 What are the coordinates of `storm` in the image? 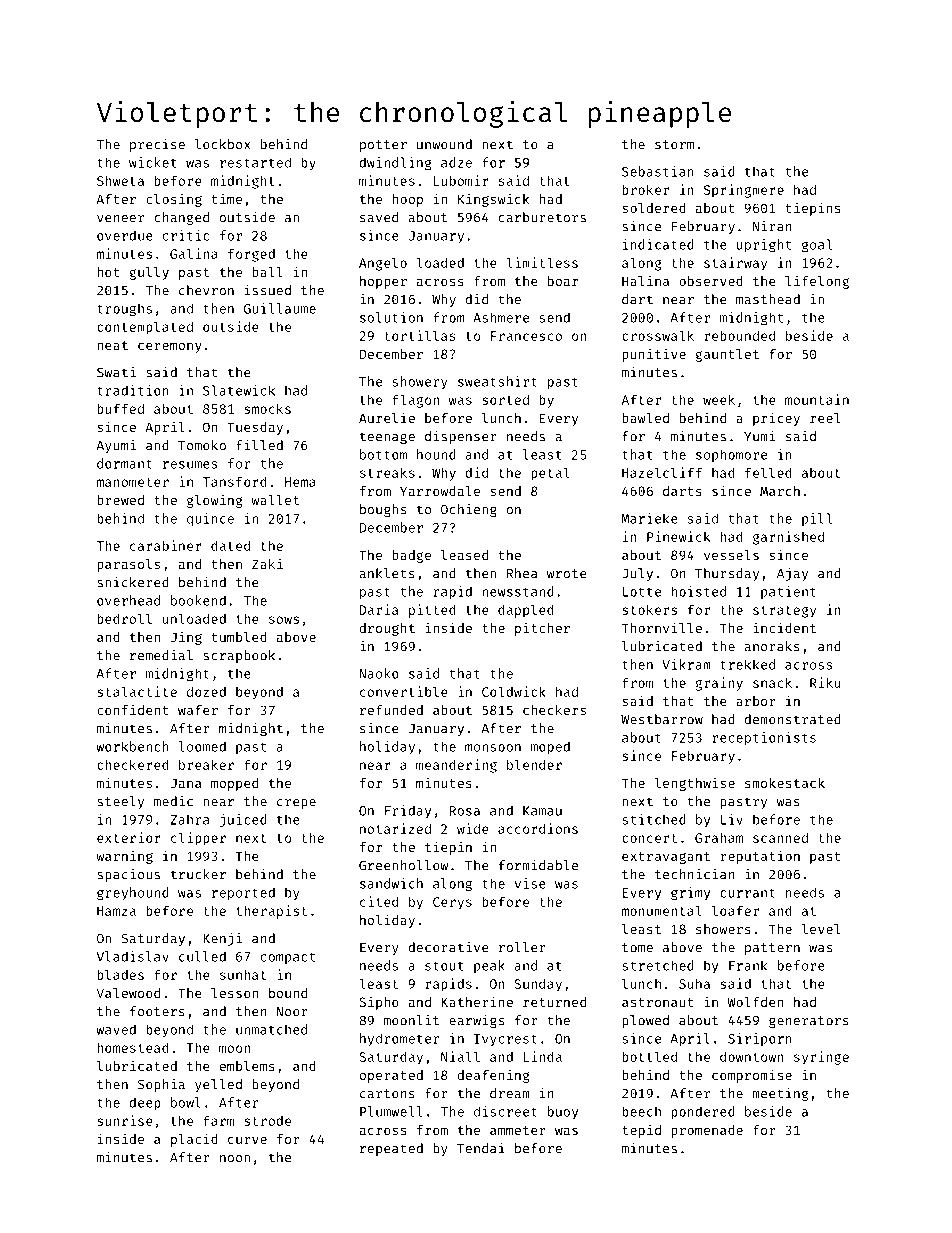 It's located at (674, 145).
